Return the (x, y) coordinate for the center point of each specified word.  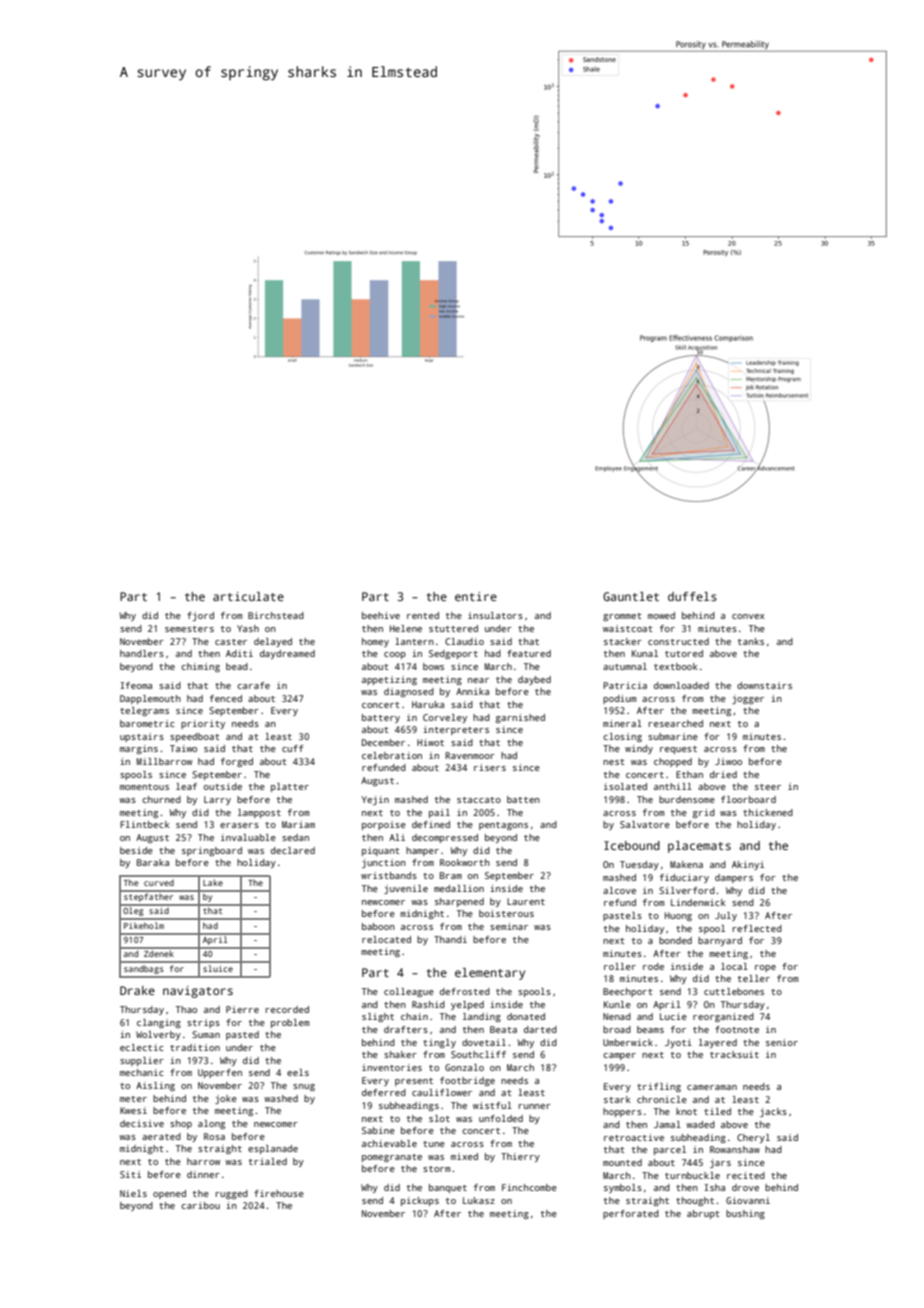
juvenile (406, 889)
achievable (389, 1143)
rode (653, 966)
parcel (670, 1150)
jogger (748, 699)
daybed (534, 680)
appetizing (389, 680)
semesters (189, 629)
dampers (734, 878)
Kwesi (133, 1110)
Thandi (450, 939)
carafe (253, 685)
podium (620, 699)
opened (169, 1194)
